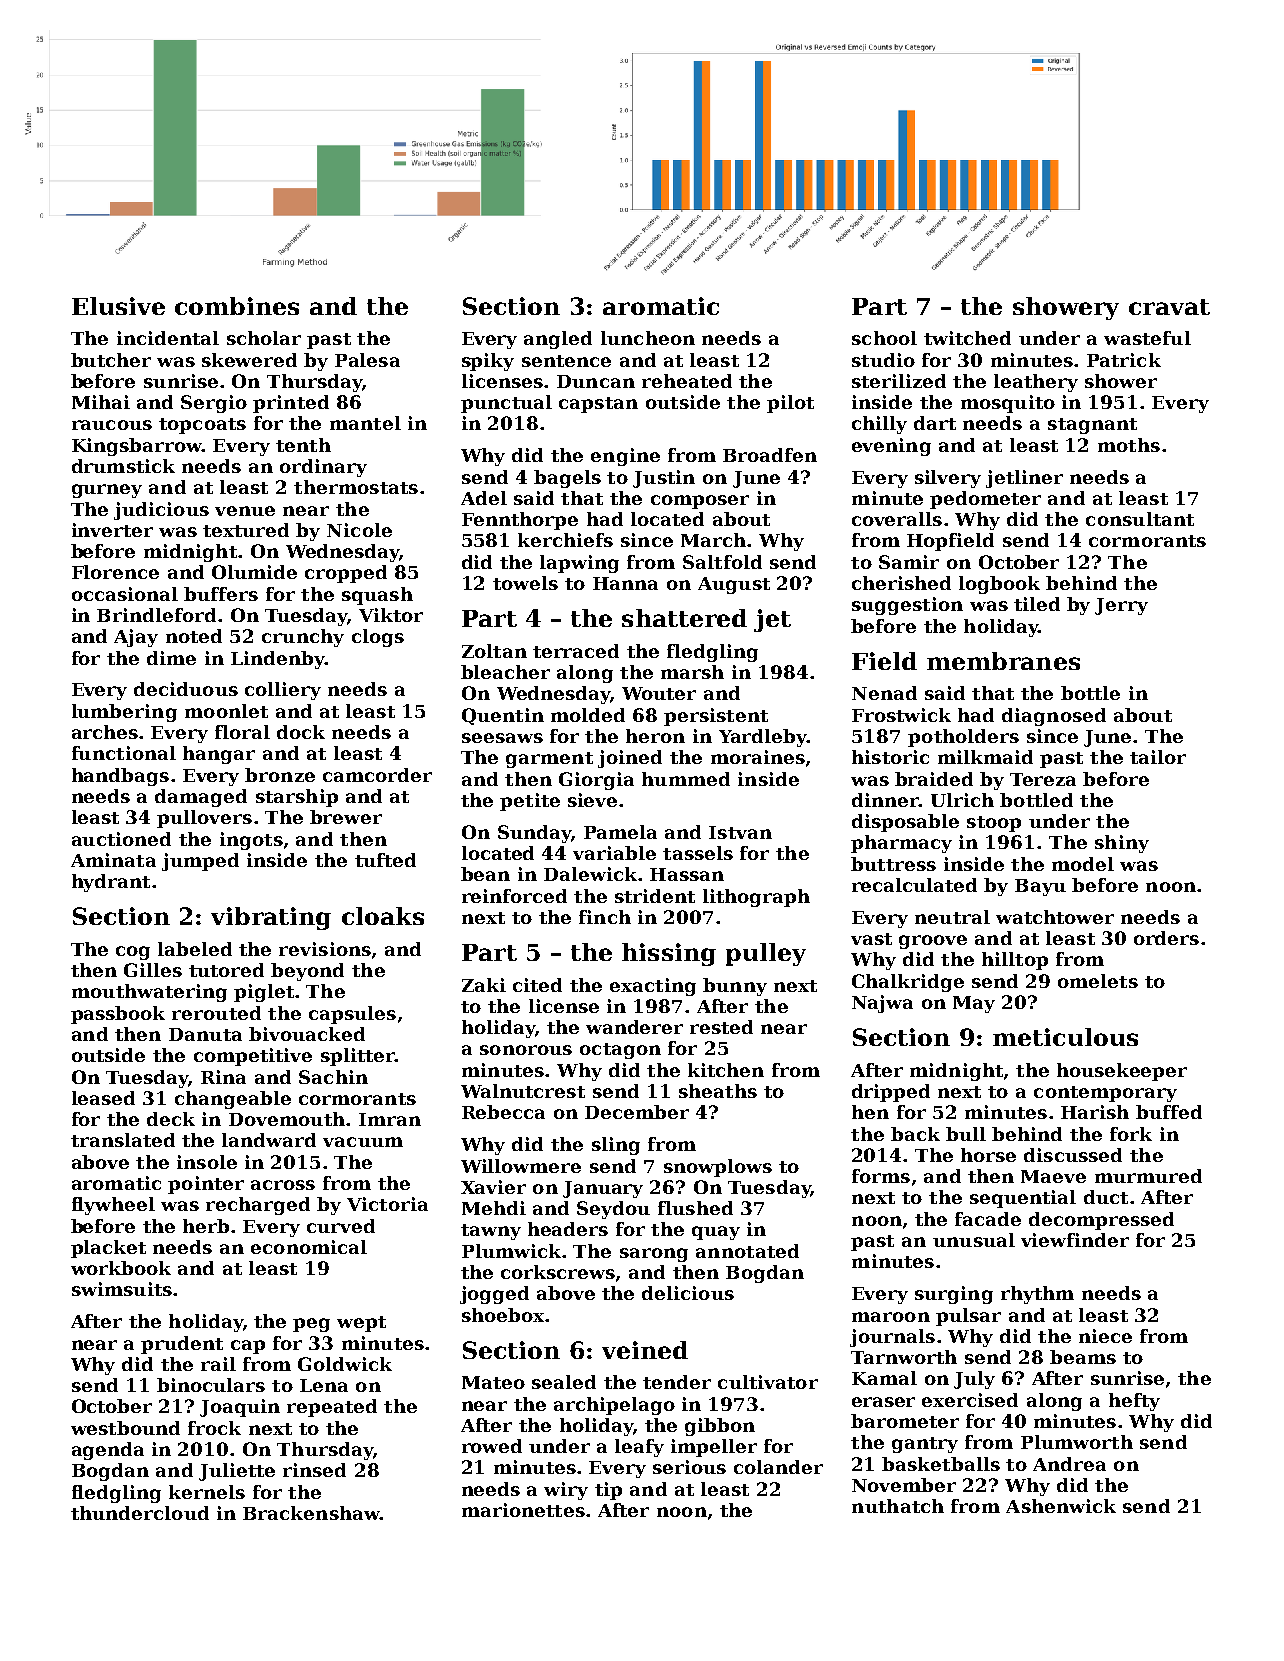  I want to click on Pamela, so click(620, 832).
